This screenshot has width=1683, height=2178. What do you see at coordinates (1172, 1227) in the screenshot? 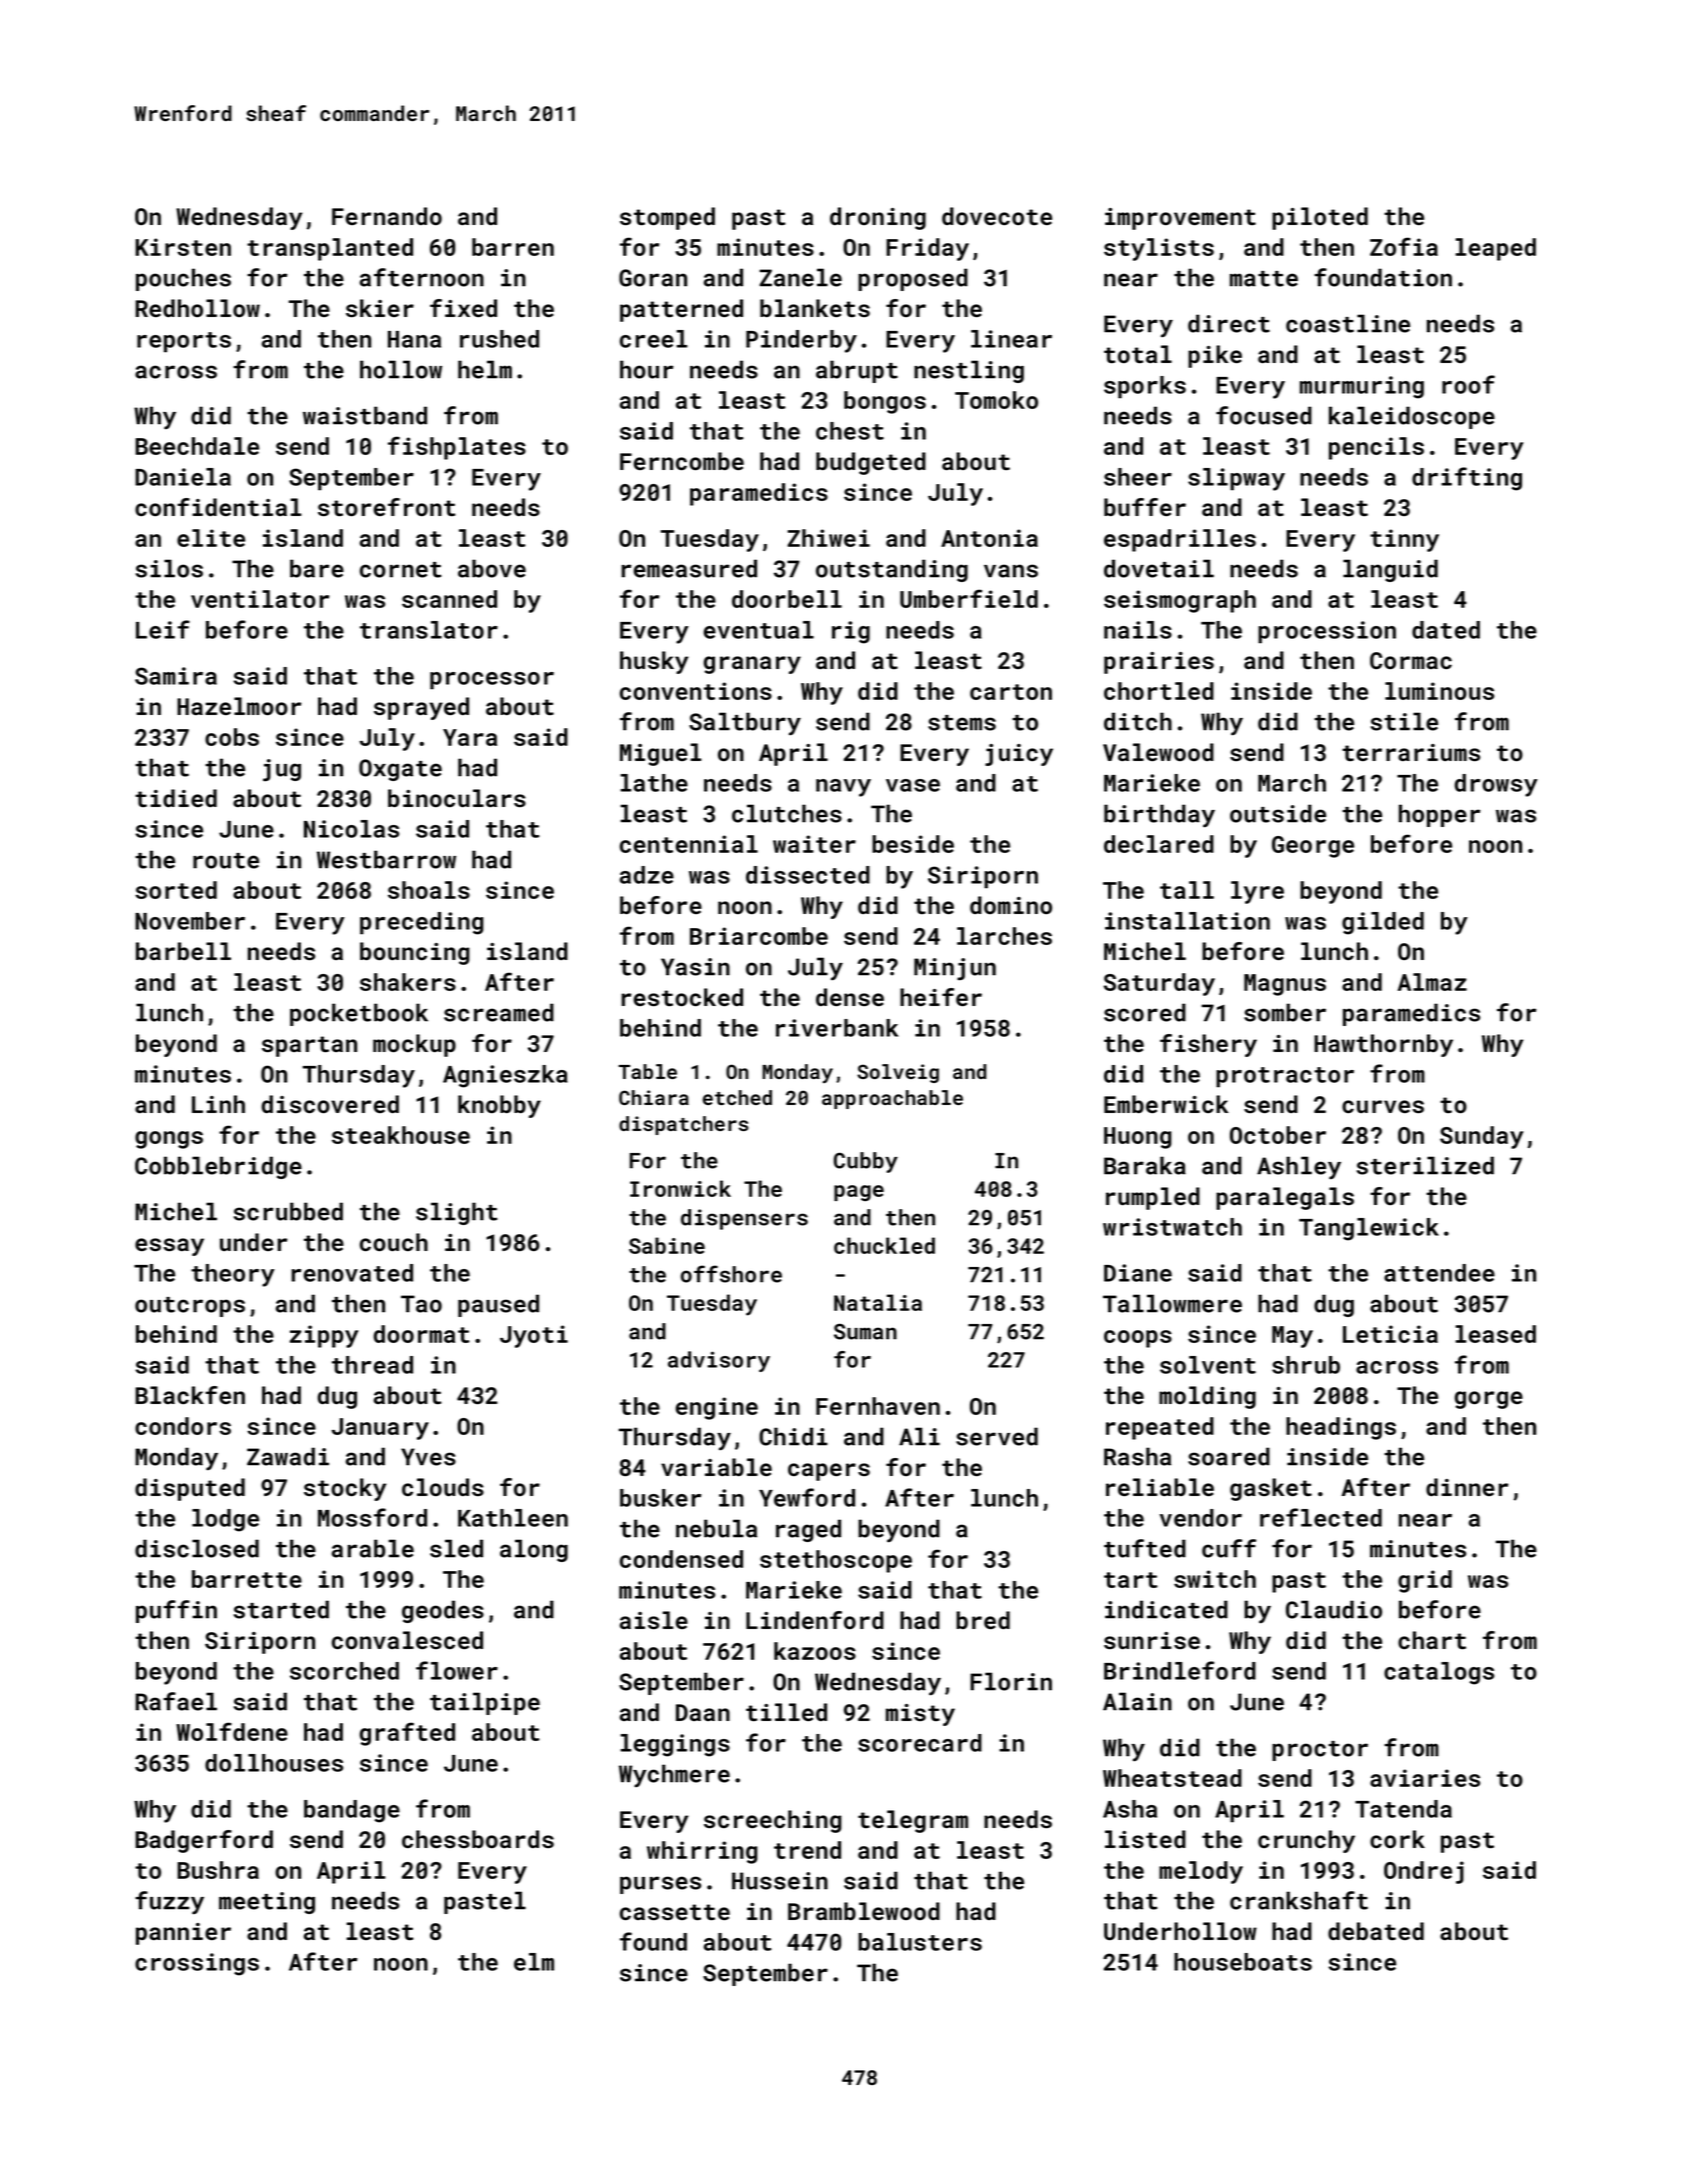
I see `wristwatch` at bounding box center [1172, 1227].
